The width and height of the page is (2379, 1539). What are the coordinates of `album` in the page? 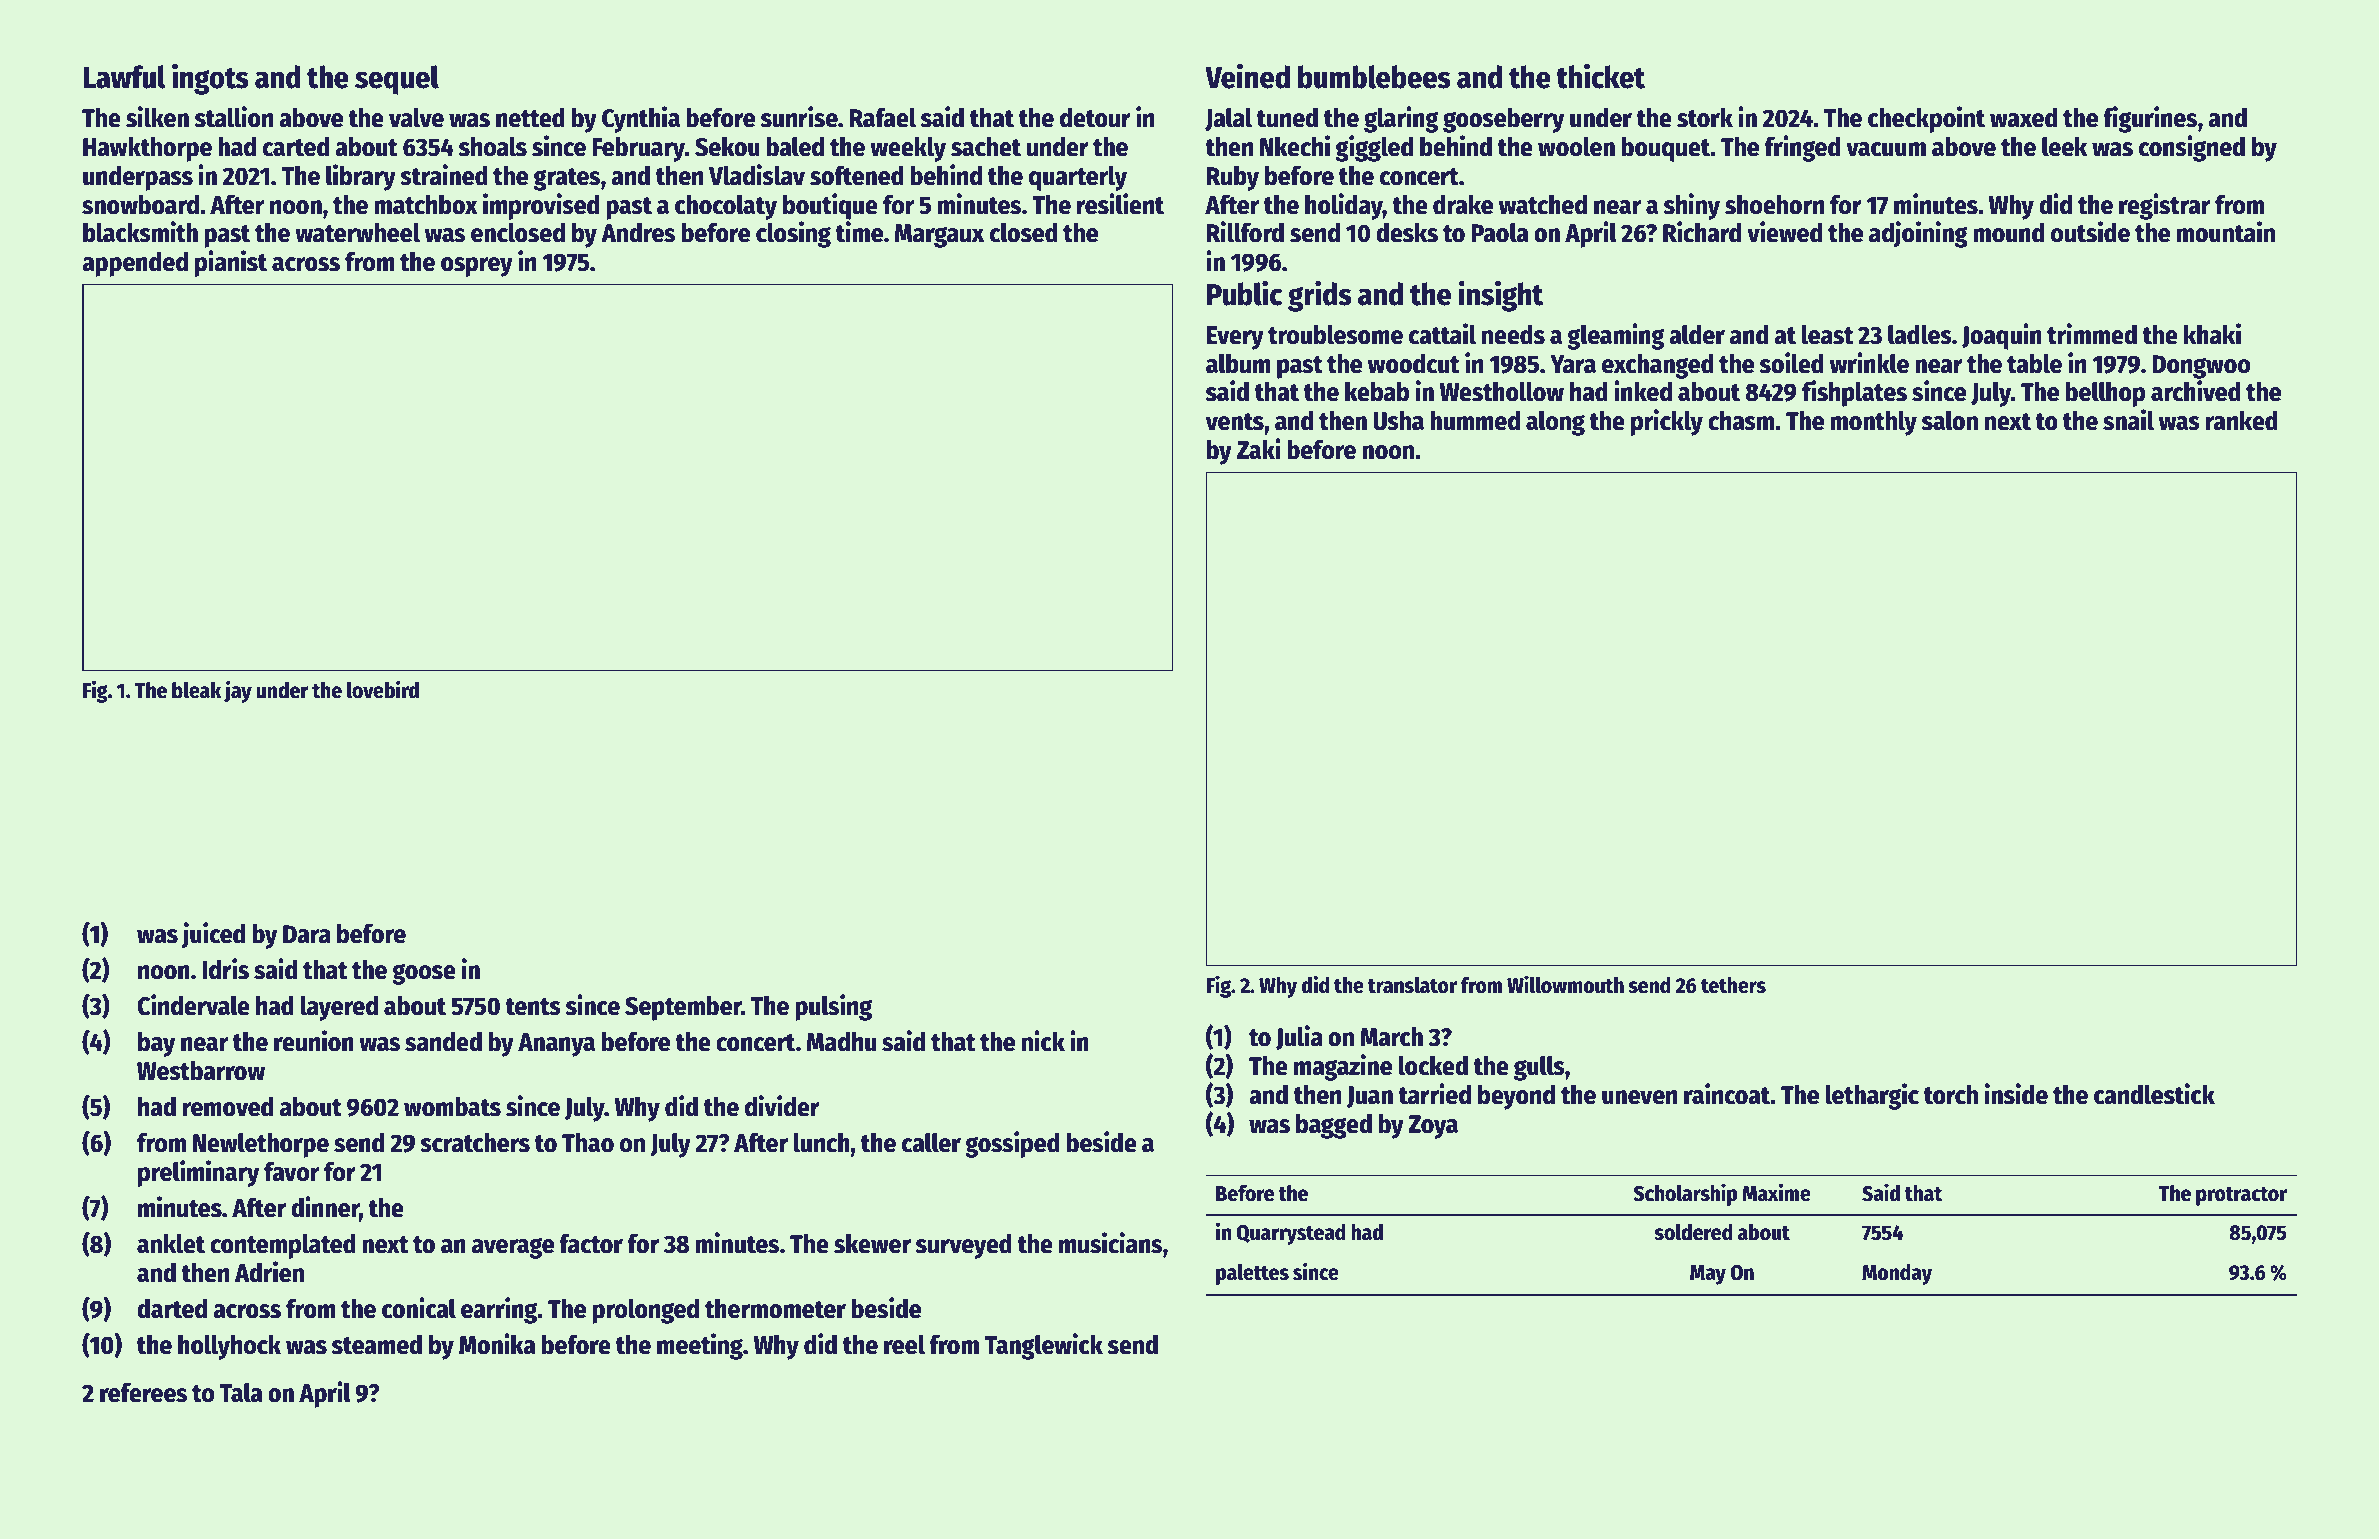 It's located at (1238, 364).
